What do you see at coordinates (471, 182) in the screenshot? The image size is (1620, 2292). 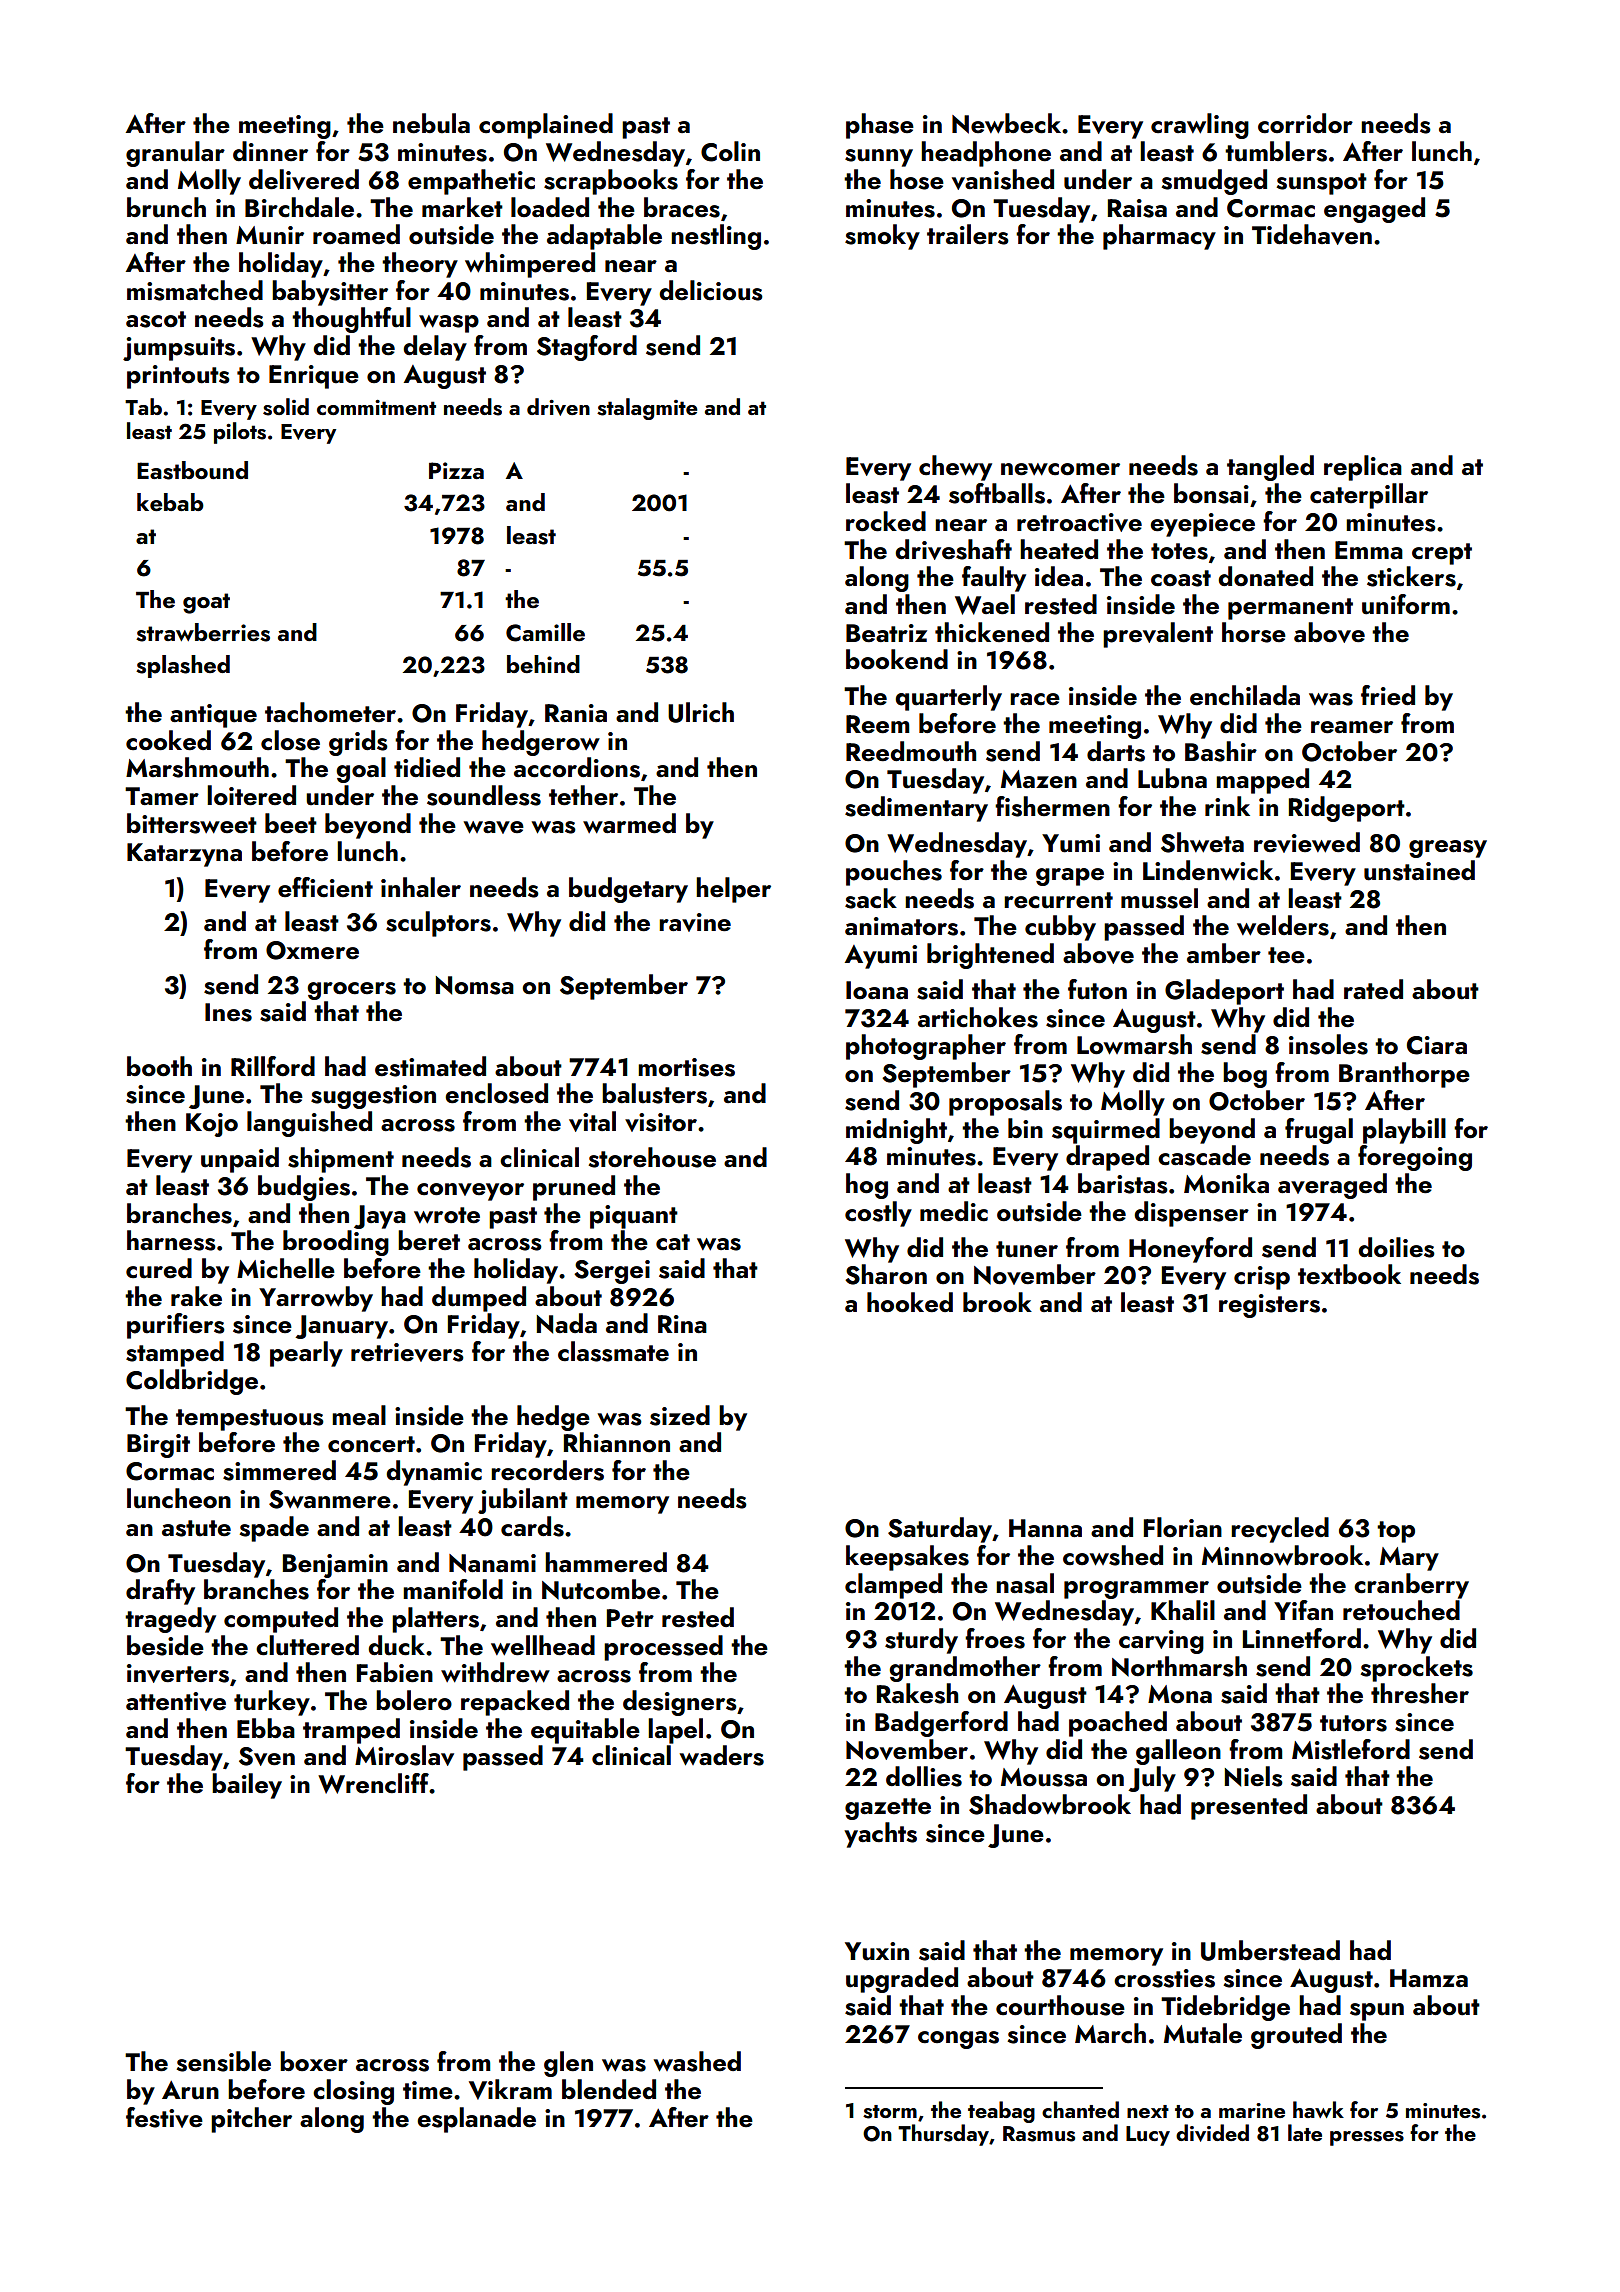 I see `empathetic` at bounding box center [471, 182].
